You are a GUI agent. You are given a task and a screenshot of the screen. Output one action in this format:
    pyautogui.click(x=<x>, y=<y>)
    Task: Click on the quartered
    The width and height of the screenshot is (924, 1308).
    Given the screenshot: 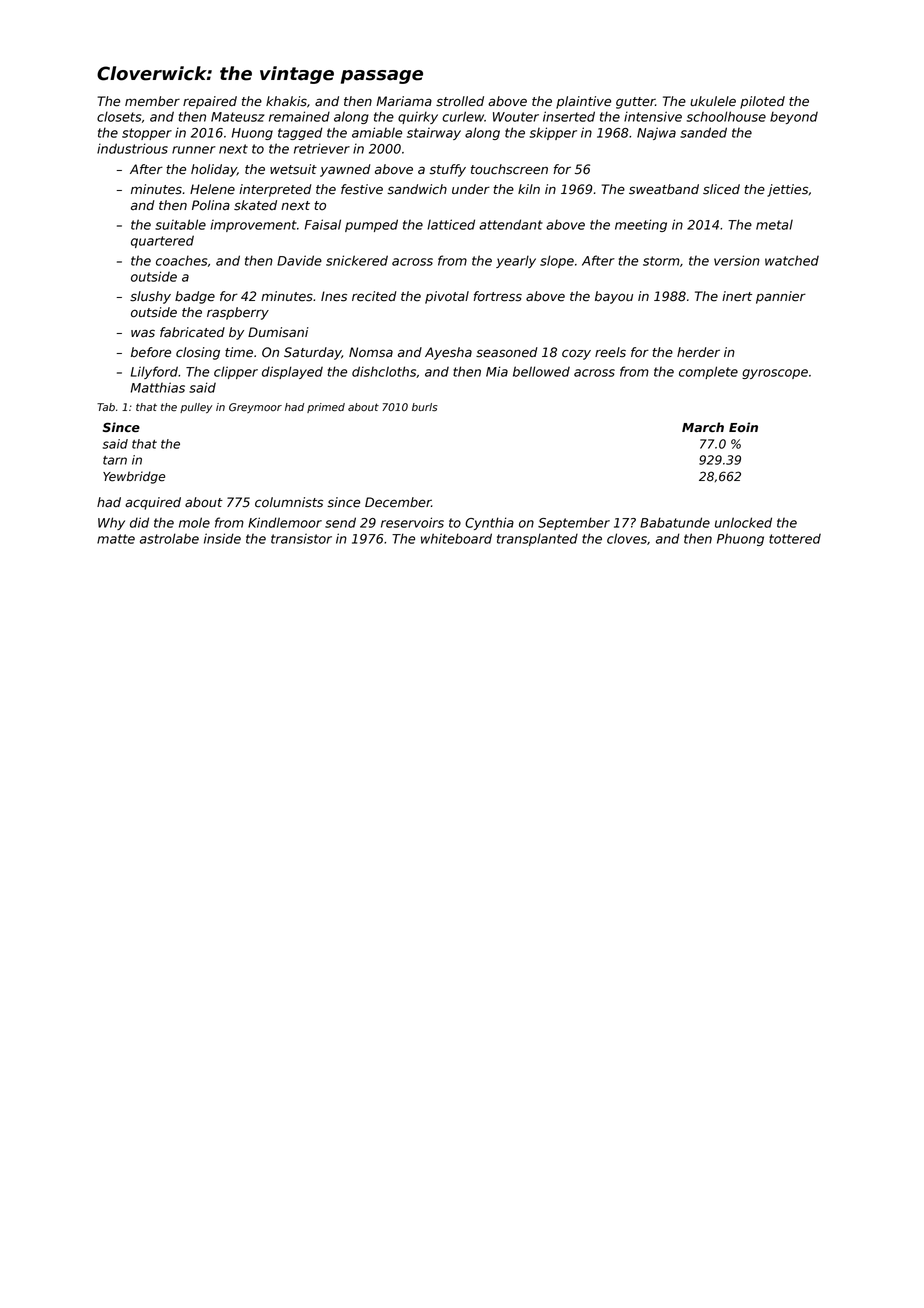 What is the action you would take?
    pyautogui.click(x=162, y=241)
